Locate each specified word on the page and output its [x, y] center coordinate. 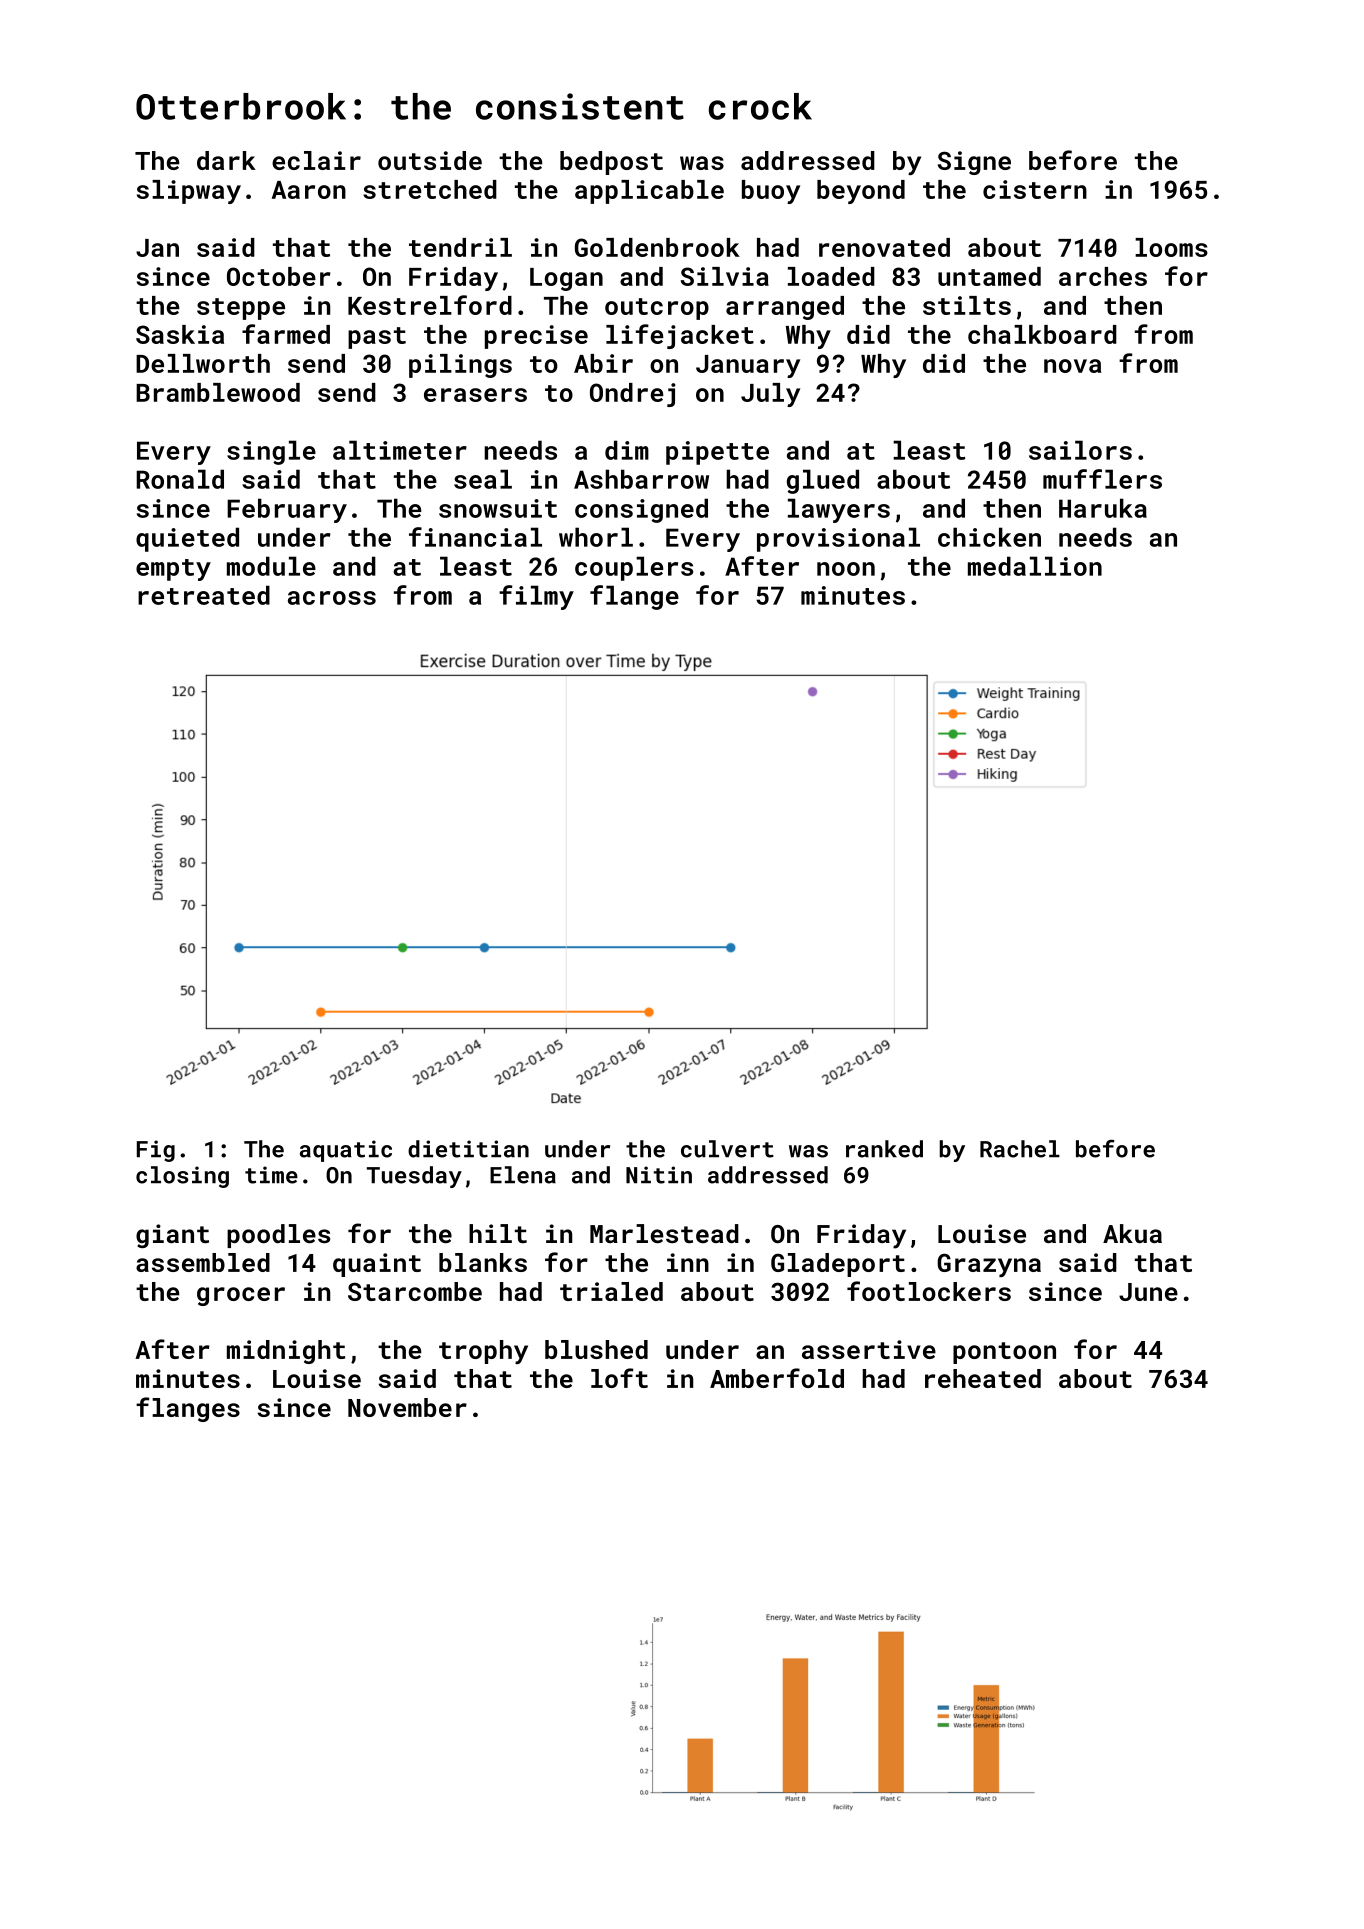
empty [173, 570]
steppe [241, 309]
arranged [785, 308]
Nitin [659, 1175]
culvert [727, 1149]
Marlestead [664, 1233]
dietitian [468, 1149]
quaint [377, 1265]
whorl [596, 537]
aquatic [346, 1151]
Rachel [1020, 1149]
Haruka [1103, 508]
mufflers [1102, 479]
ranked [884, 1149]
